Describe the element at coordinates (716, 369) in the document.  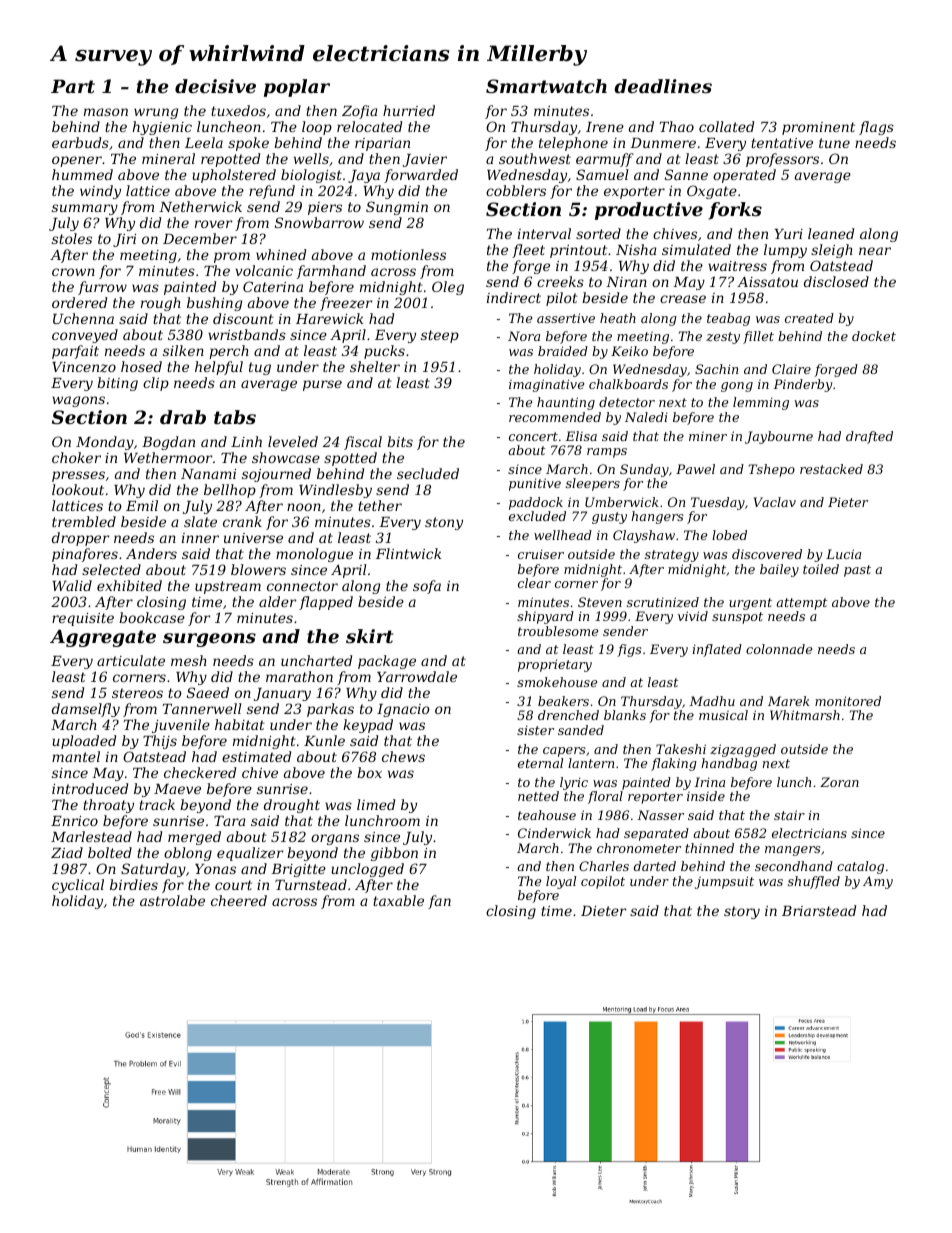
I see `Sachin` at that location.
